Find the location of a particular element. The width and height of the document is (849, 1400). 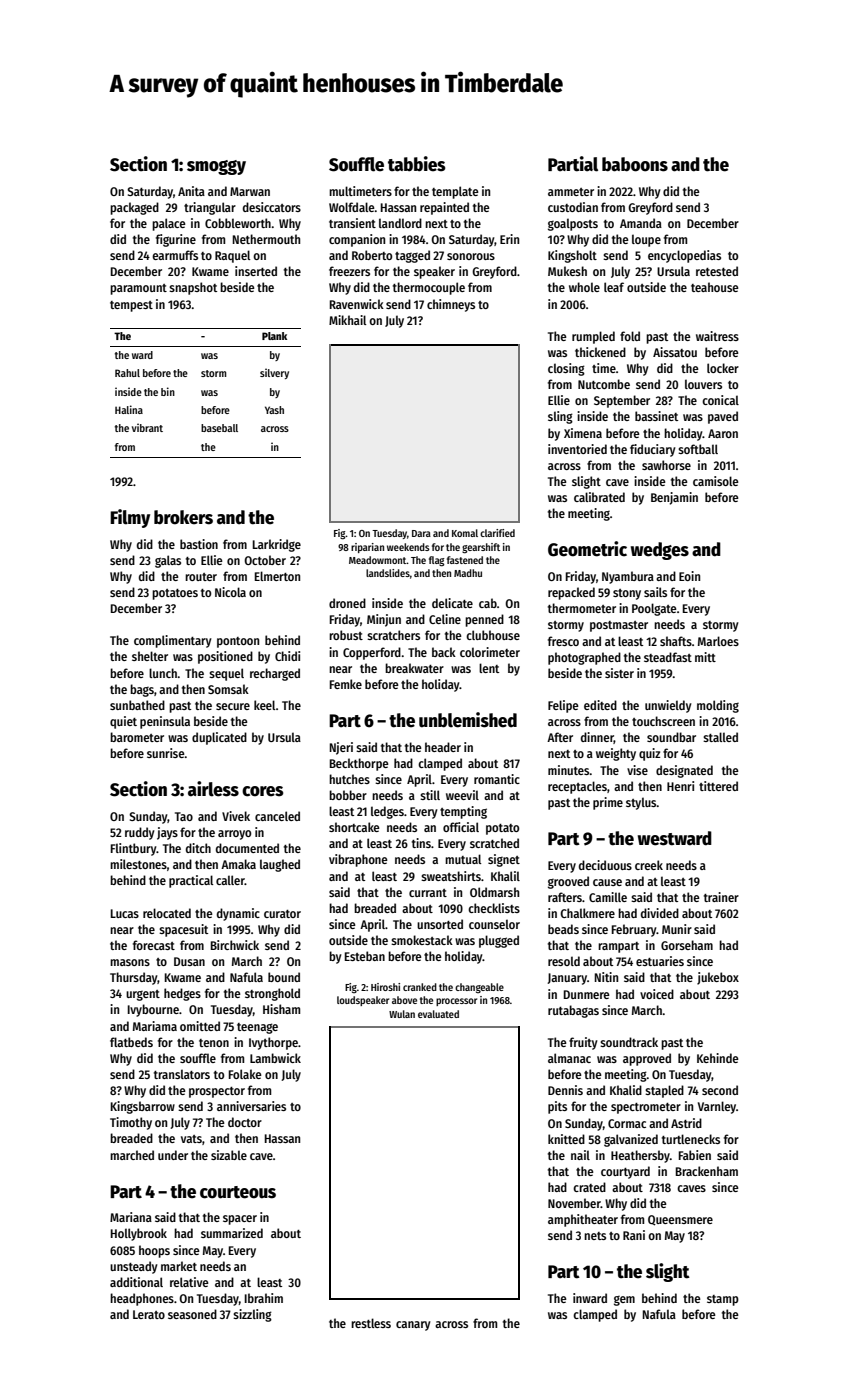

tins is located at coordinates (421, 843).
